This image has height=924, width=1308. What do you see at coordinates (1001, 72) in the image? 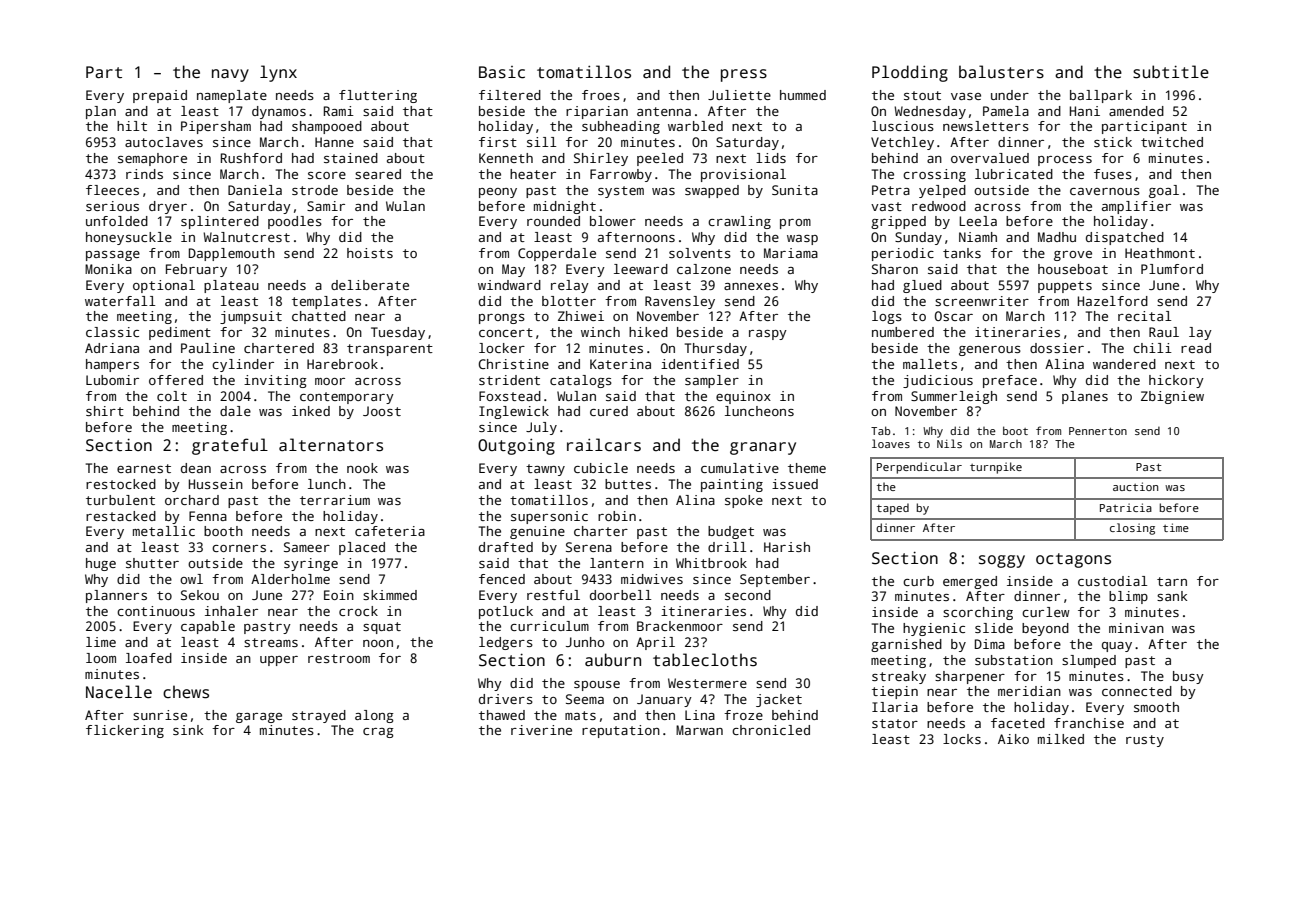
I see `balusters` at bounding box center [1001, 72].
